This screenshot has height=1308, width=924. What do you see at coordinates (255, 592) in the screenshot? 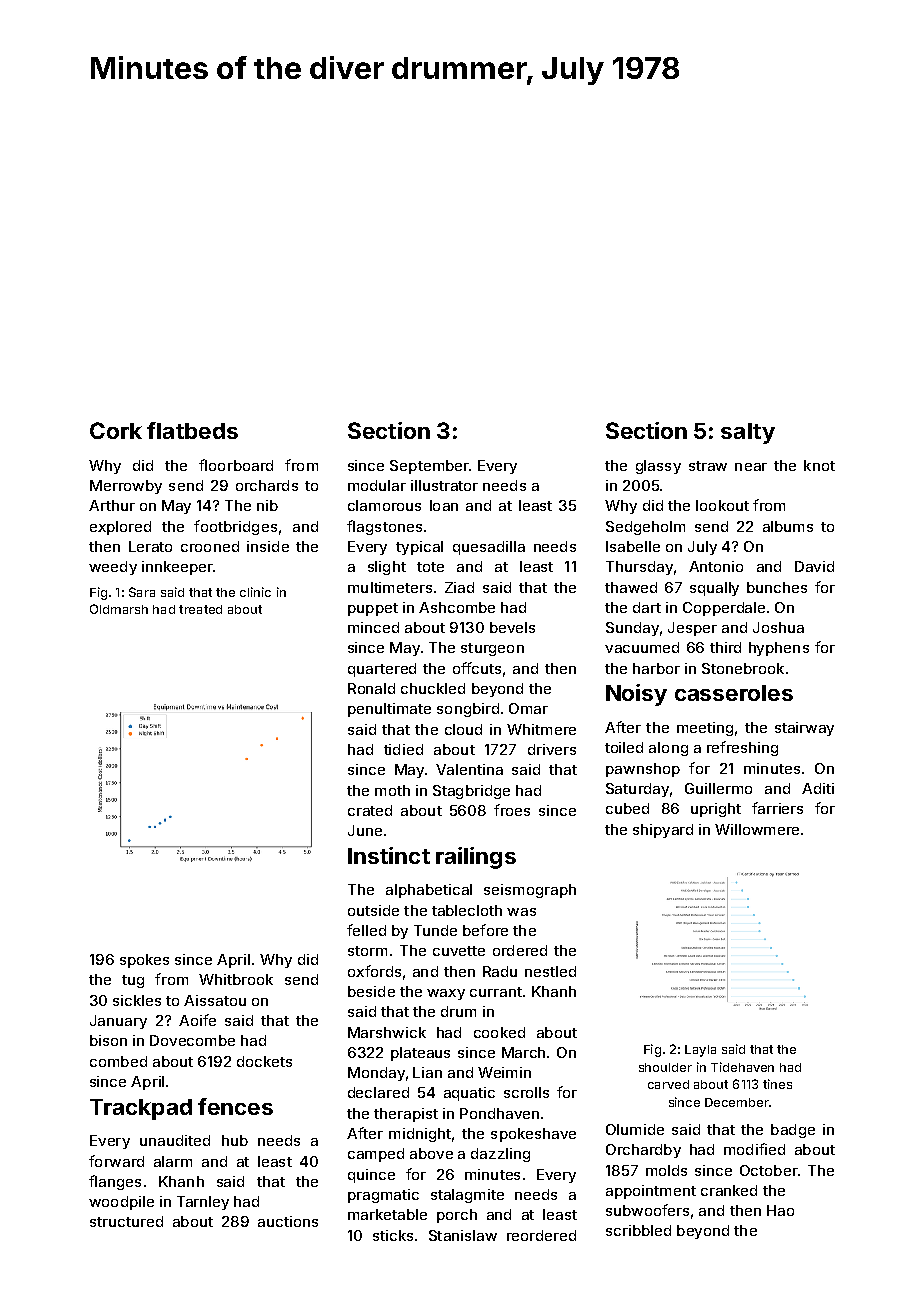
I see `clinic` at bounding box center [255, 592].
